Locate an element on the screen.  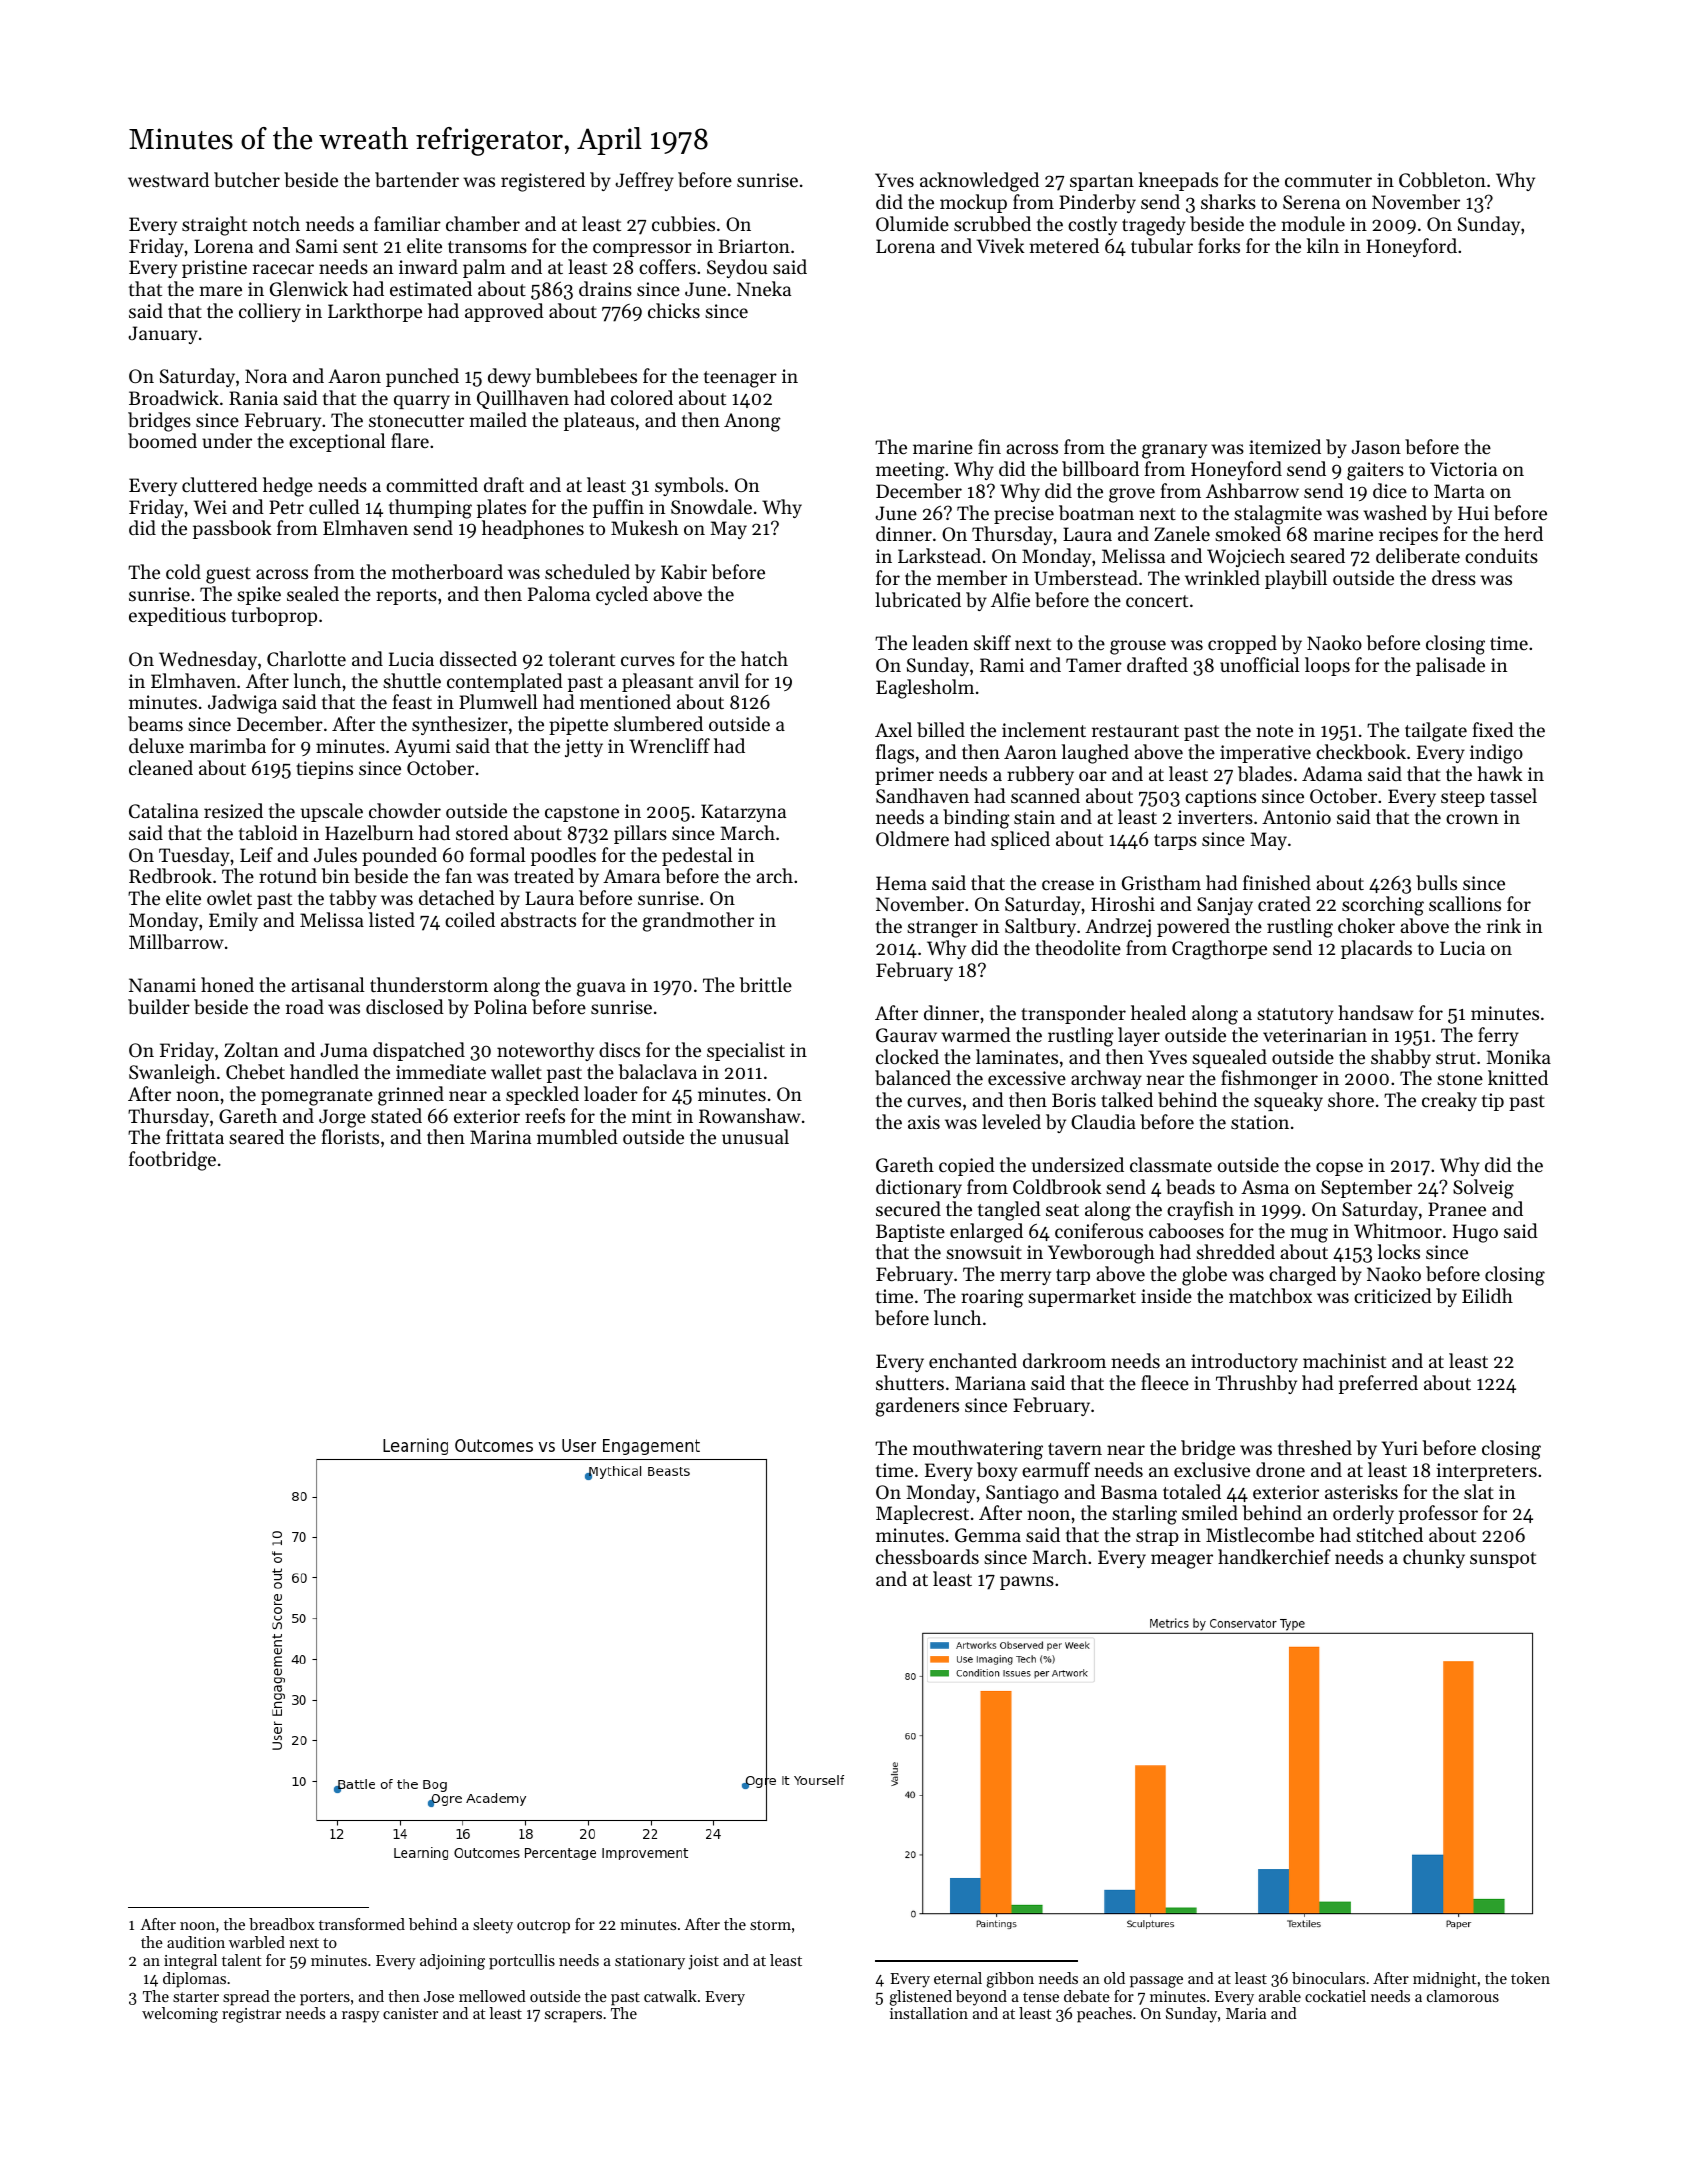
Jeffrey is located at coordinates (644, 181).
